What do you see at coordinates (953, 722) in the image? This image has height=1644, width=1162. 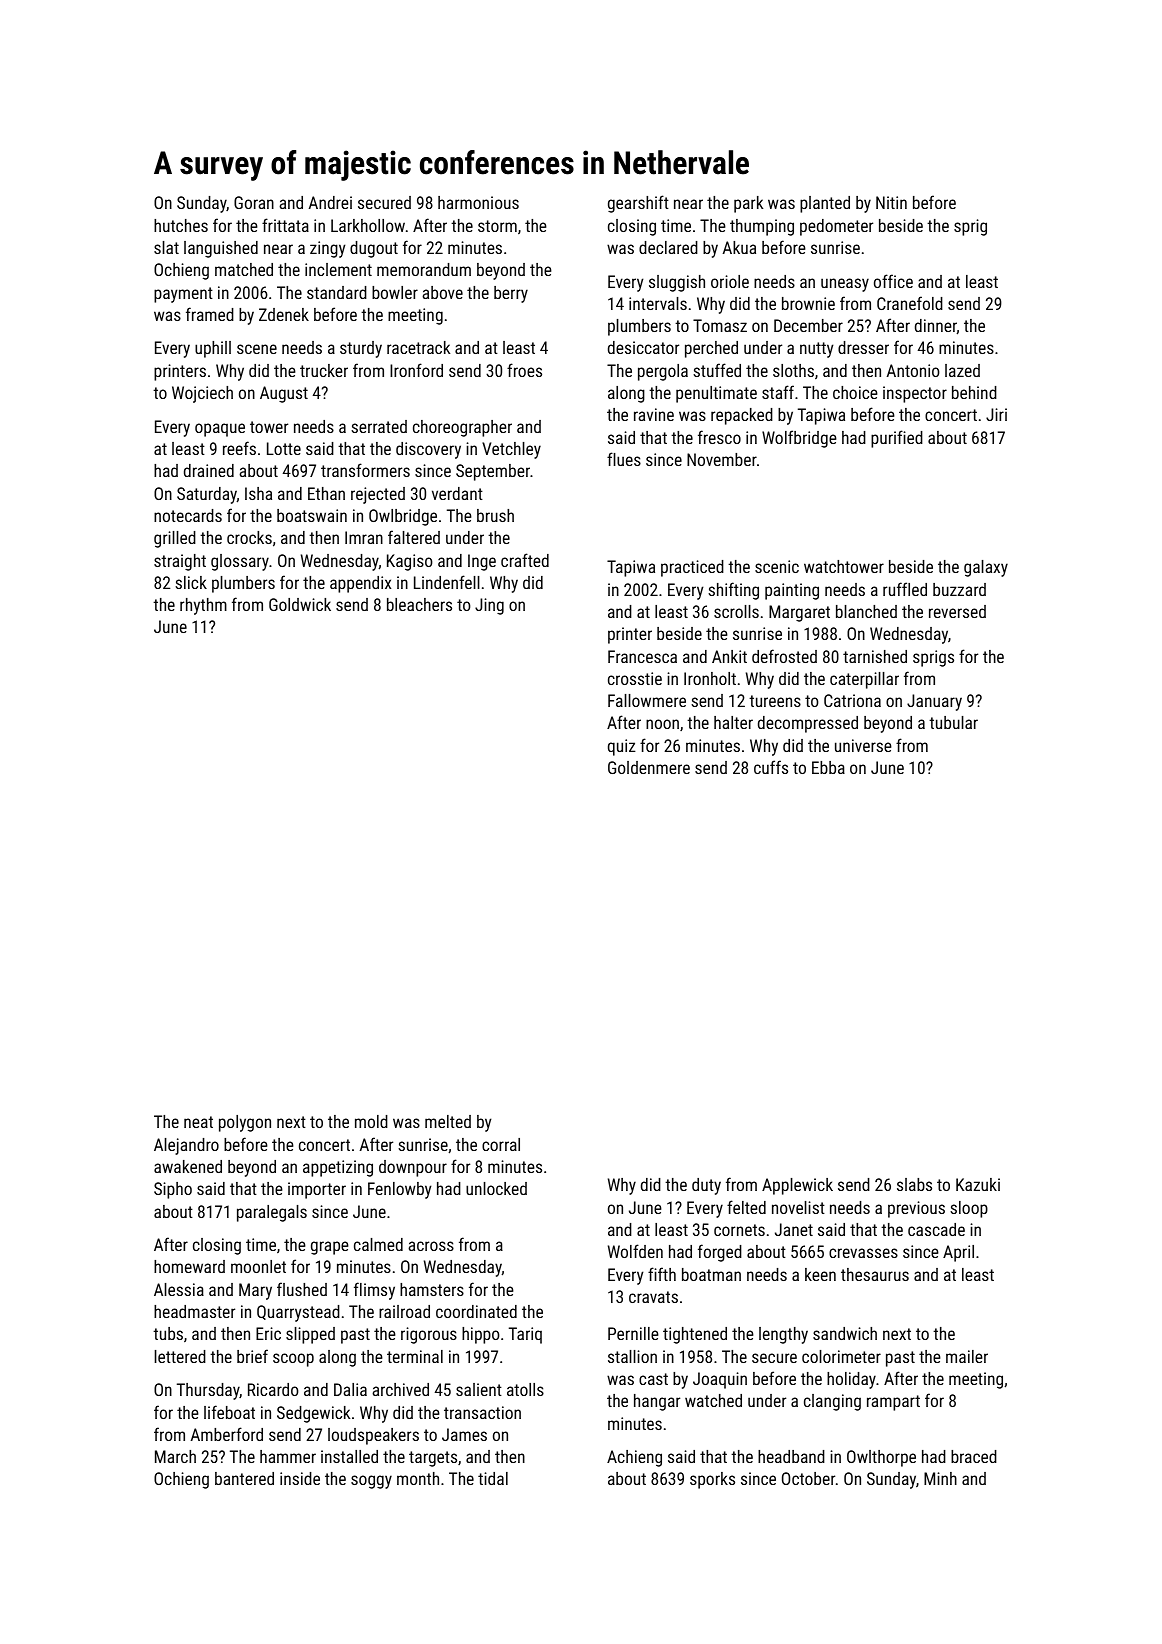 I see `tubular` at bounding box center [953, 722].
